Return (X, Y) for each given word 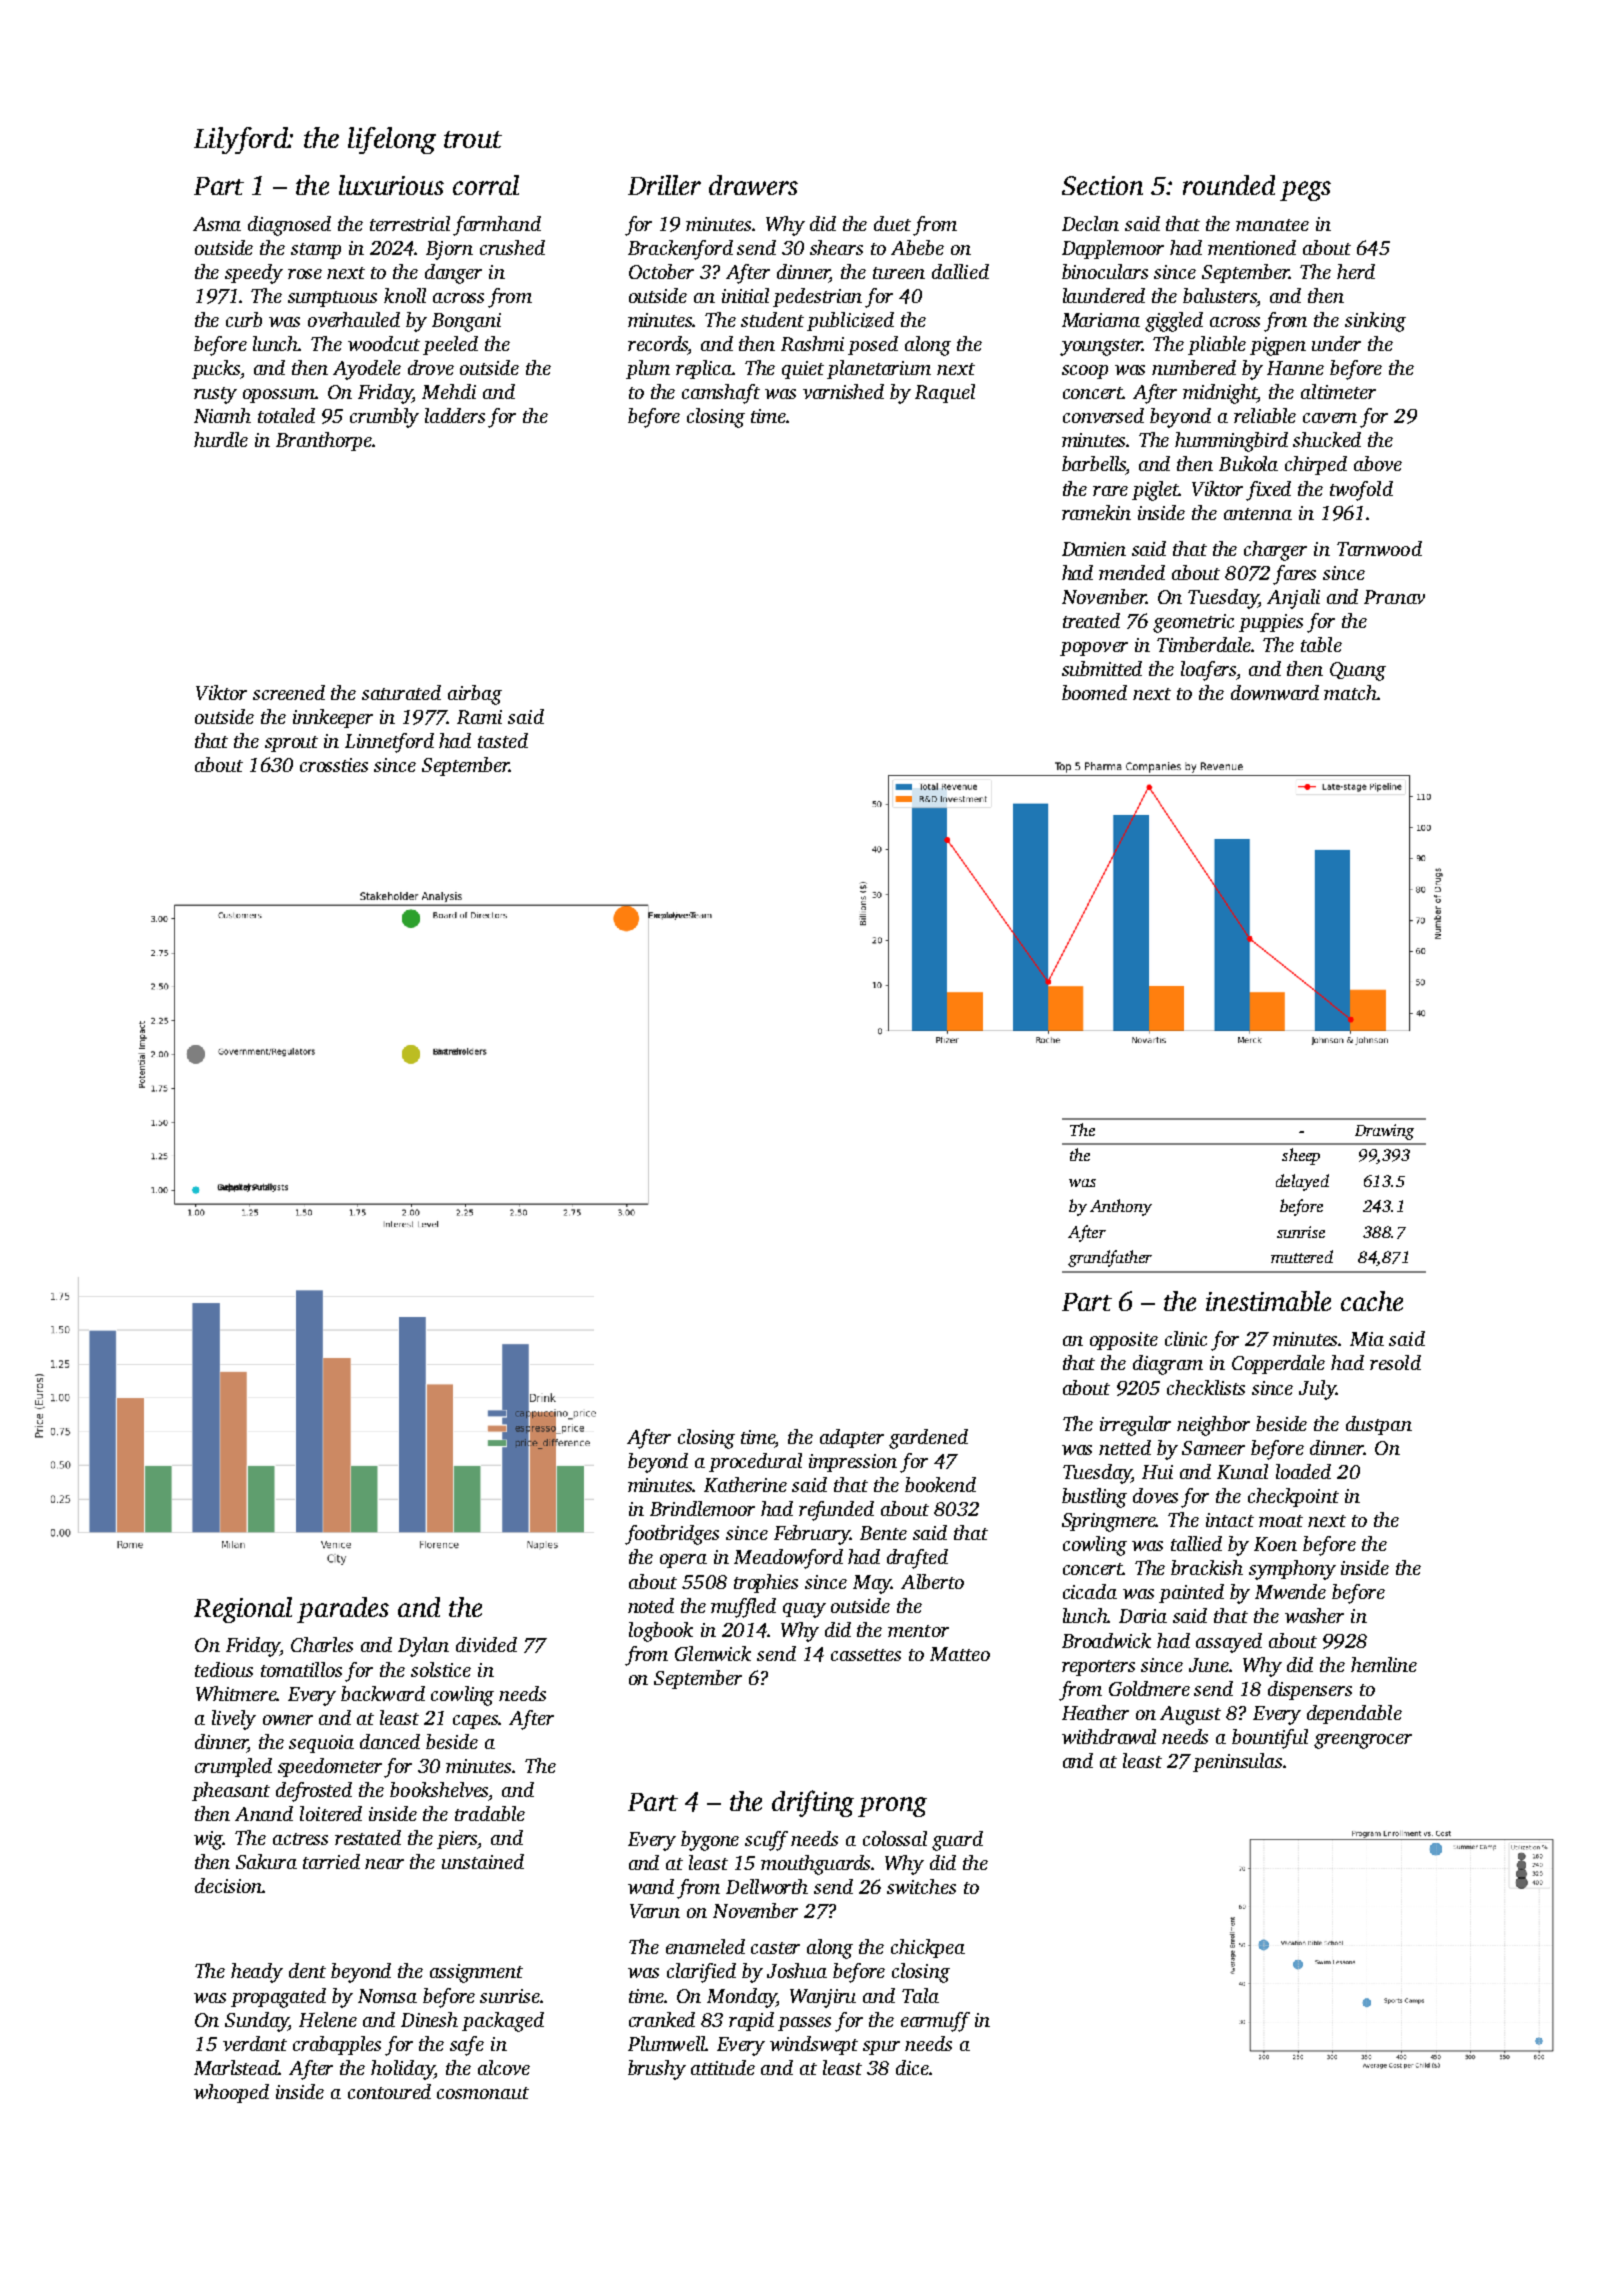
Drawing (1384, 1132)
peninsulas (1237, 1762)
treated (1091, 620)
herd (1356, 271)
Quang (1358, 671)
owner (288, 1720)
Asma (217, 224)
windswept (814, 2045)
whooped (231, 2093)
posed (873, 345)
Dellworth (767, 1886)
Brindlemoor (702, 1508)
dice (912, 2067)
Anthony (1121, 1207)
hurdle (221, 439)
